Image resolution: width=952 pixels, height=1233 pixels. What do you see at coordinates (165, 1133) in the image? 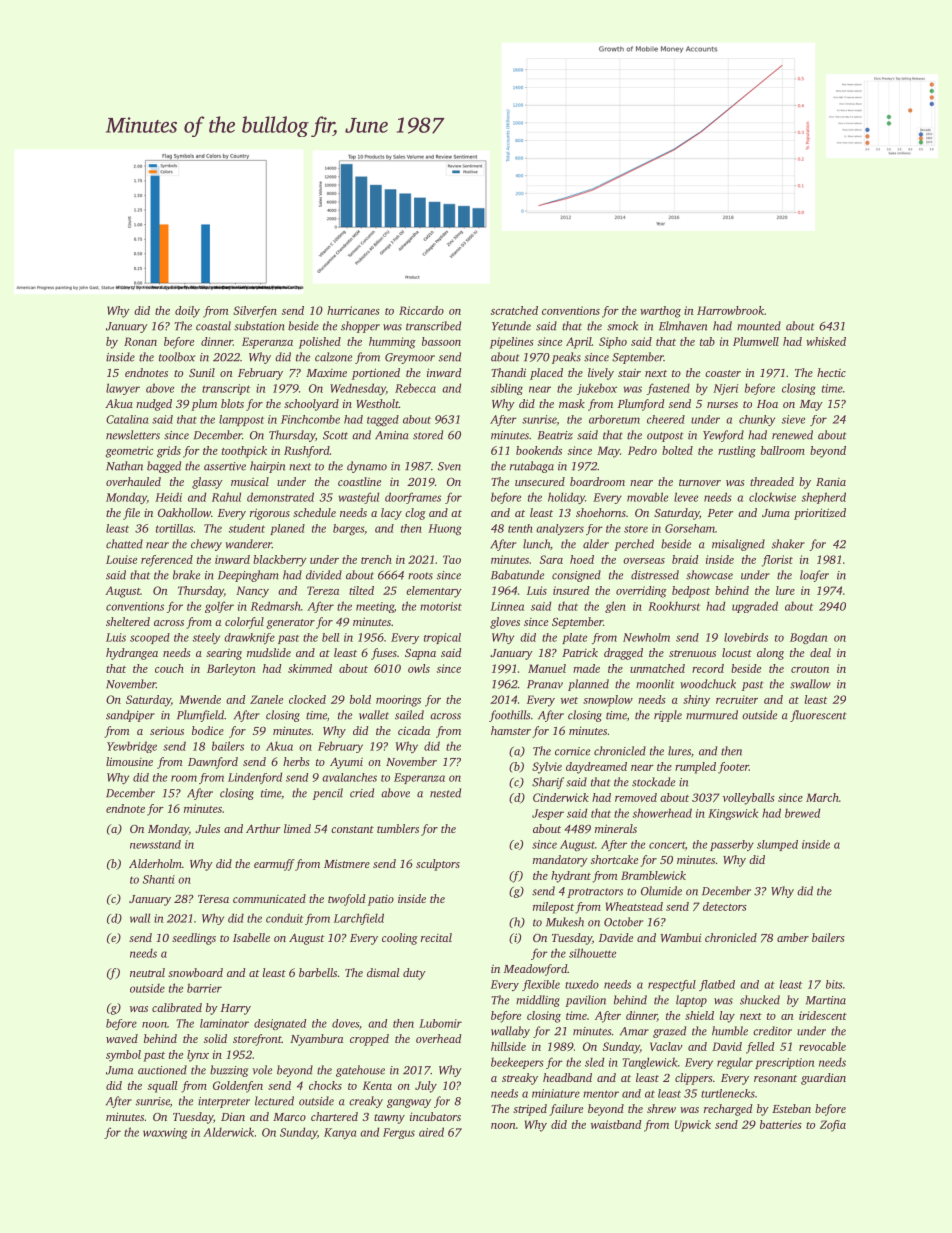
I see `waxwing` at bounding box center [165, 1133].
